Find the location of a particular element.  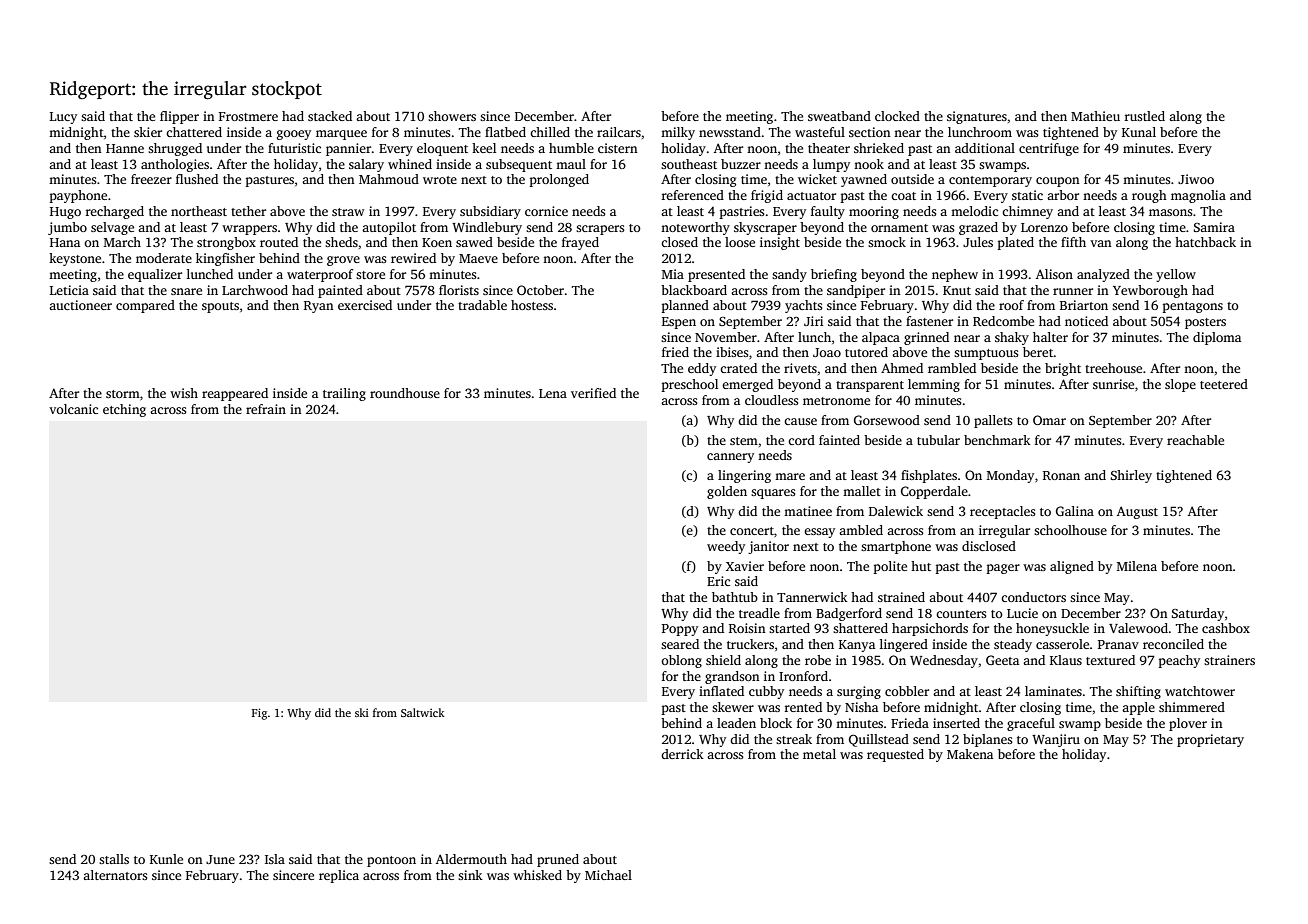

stacked is located at coordinates (330, 116).
